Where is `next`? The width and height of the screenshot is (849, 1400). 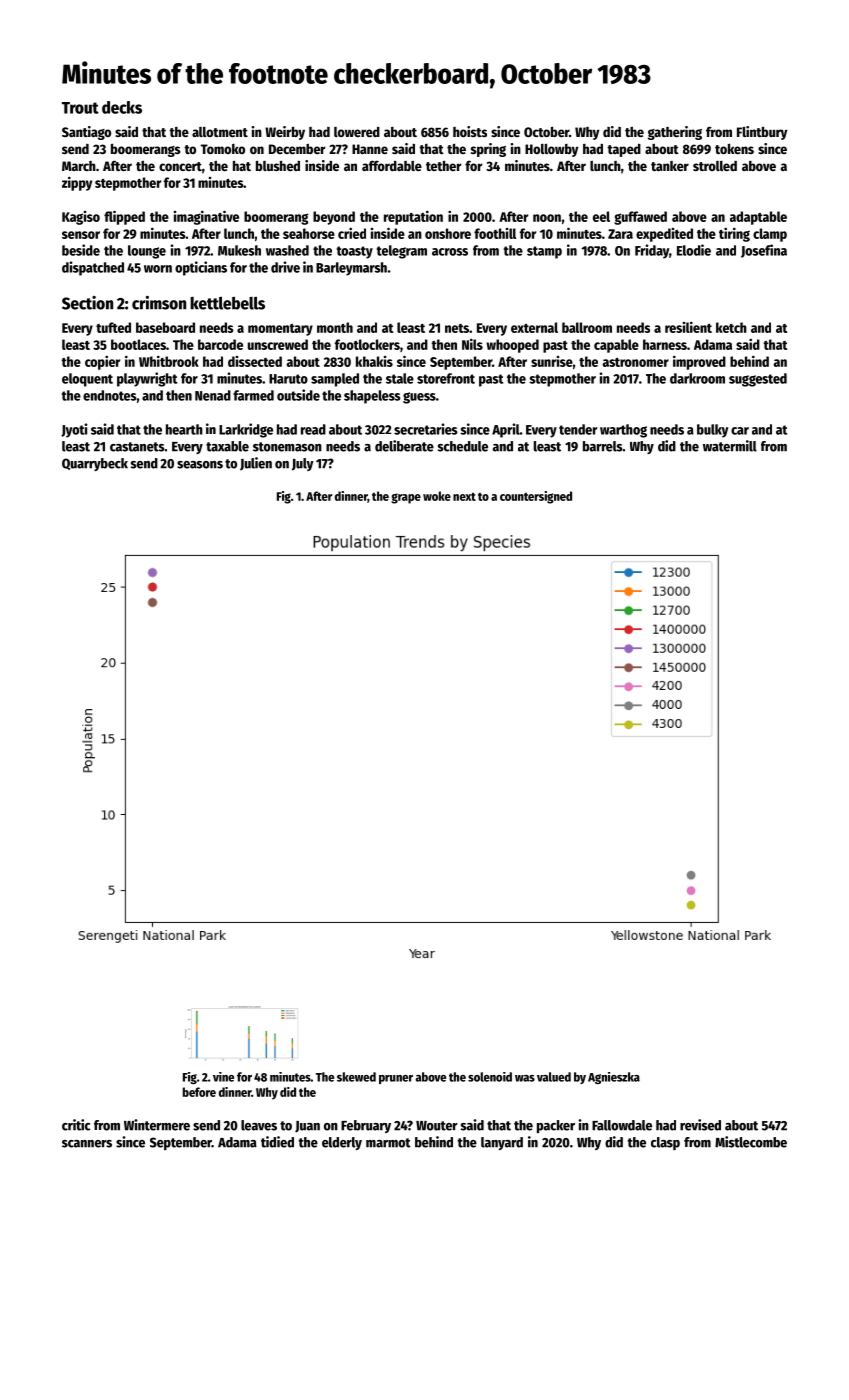
next is located at coordinates (464, 496).
